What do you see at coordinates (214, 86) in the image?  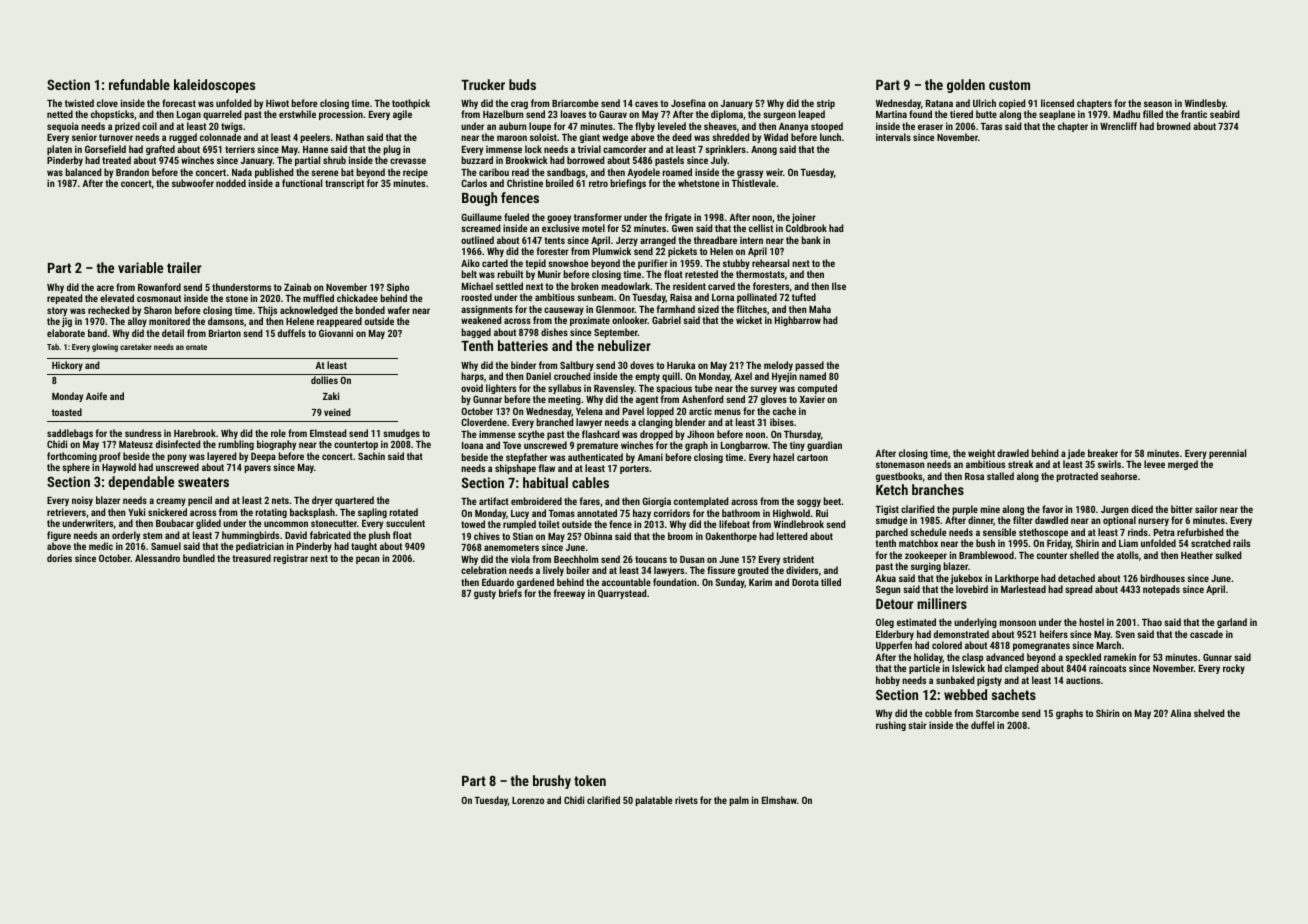 I see `kaleidoscopes` at bounding box center [214, 86].
